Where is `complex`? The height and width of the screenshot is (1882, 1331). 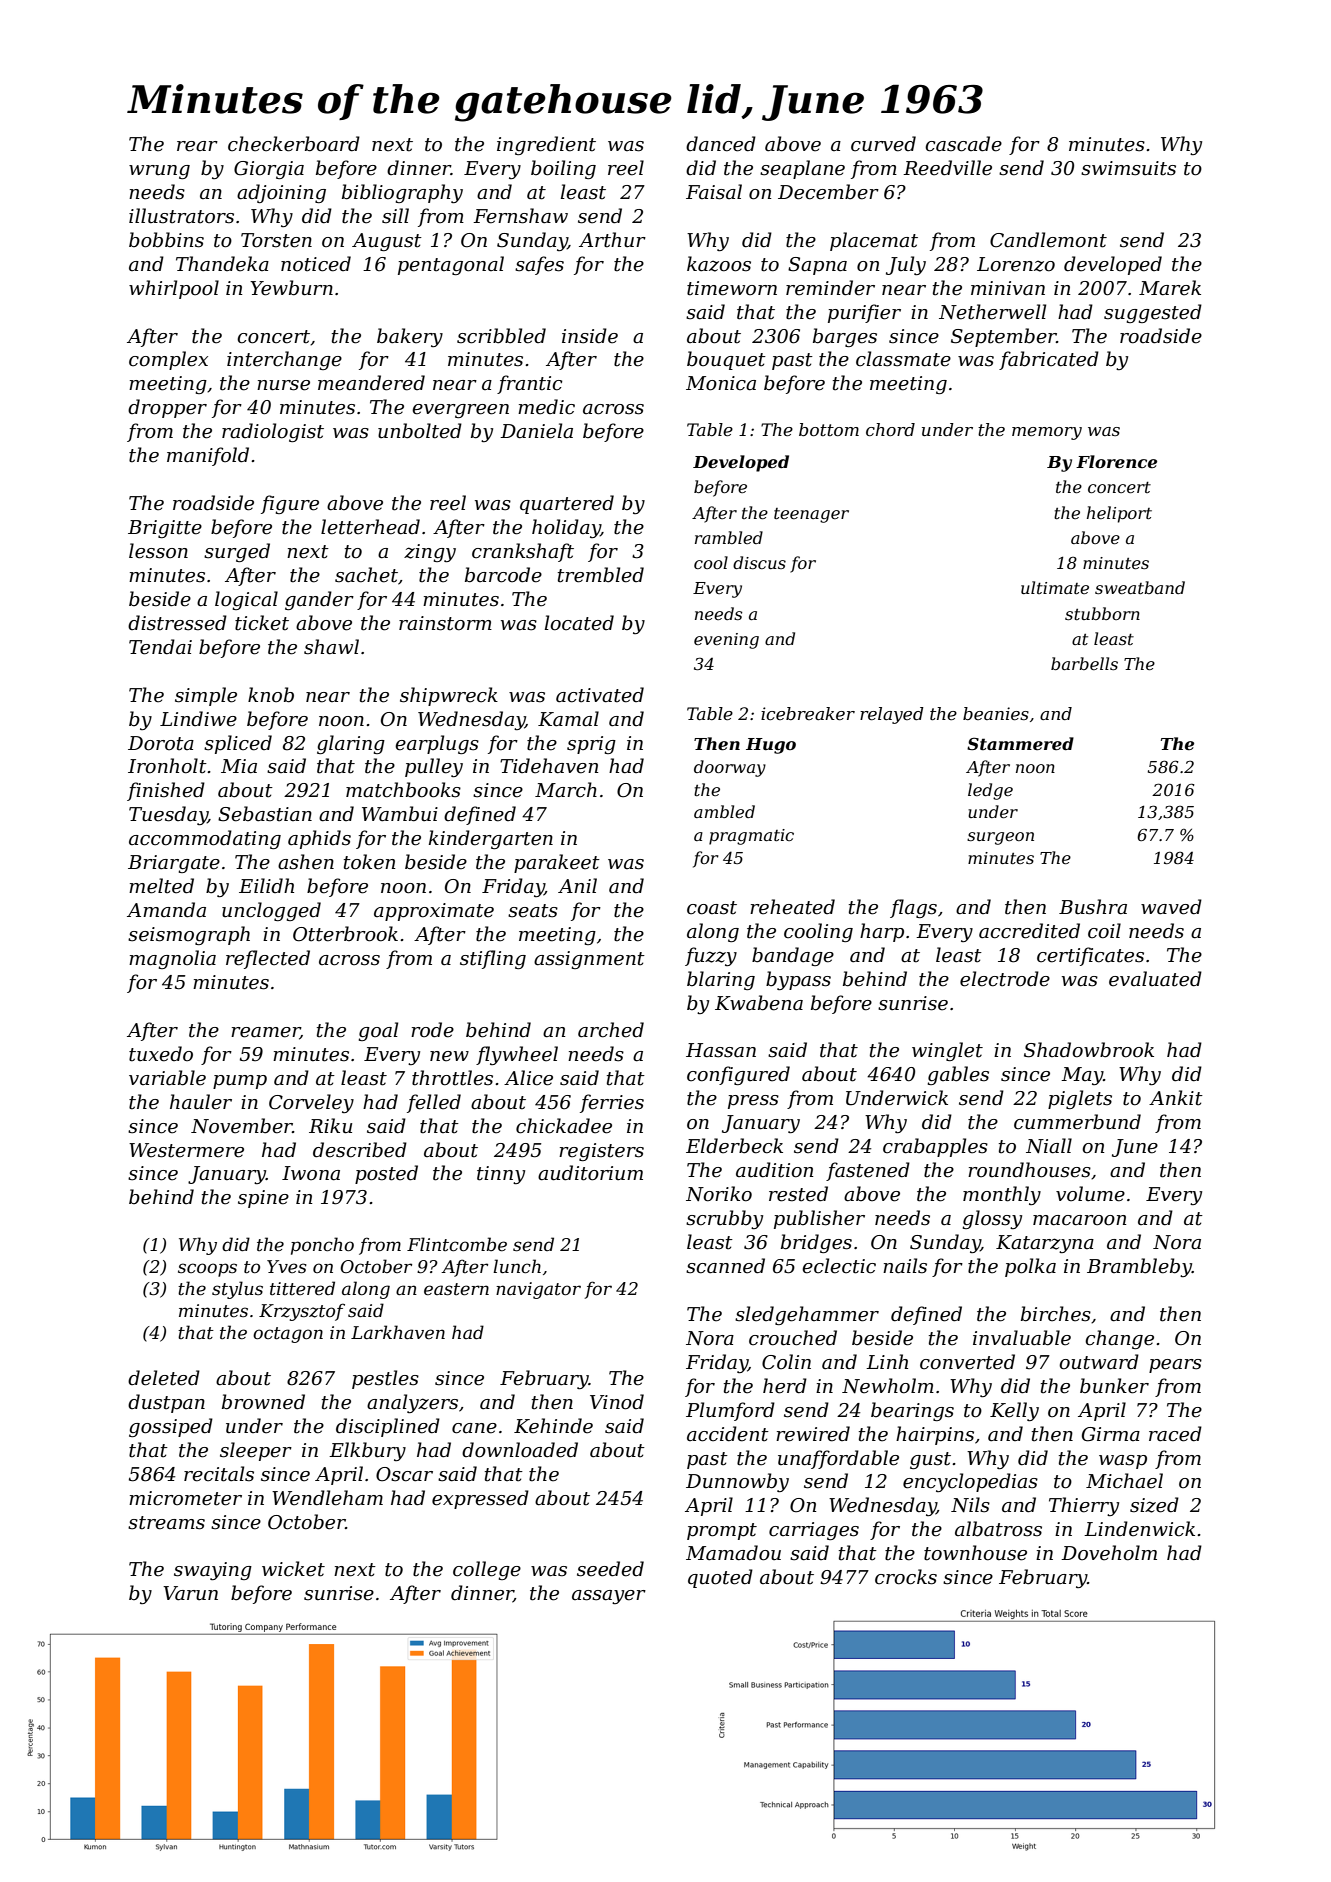
complex is located at coordinates (168, 360).
